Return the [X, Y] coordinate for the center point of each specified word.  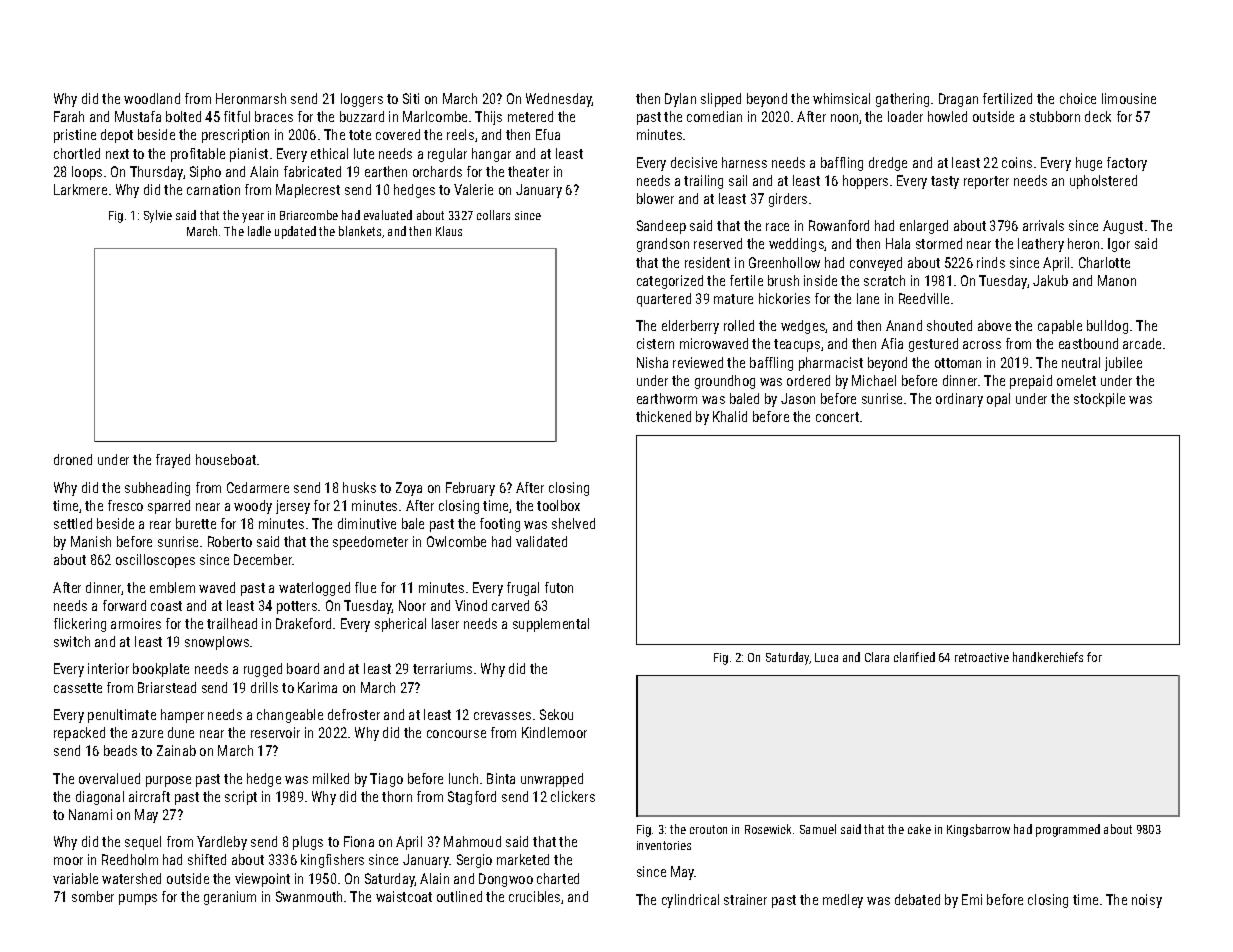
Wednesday [559, 100]
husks [359, 487]
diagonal [100, 798]
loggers [362, 100]
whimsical [841, 98]
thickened [663, 416]
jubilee [1123, 364]
